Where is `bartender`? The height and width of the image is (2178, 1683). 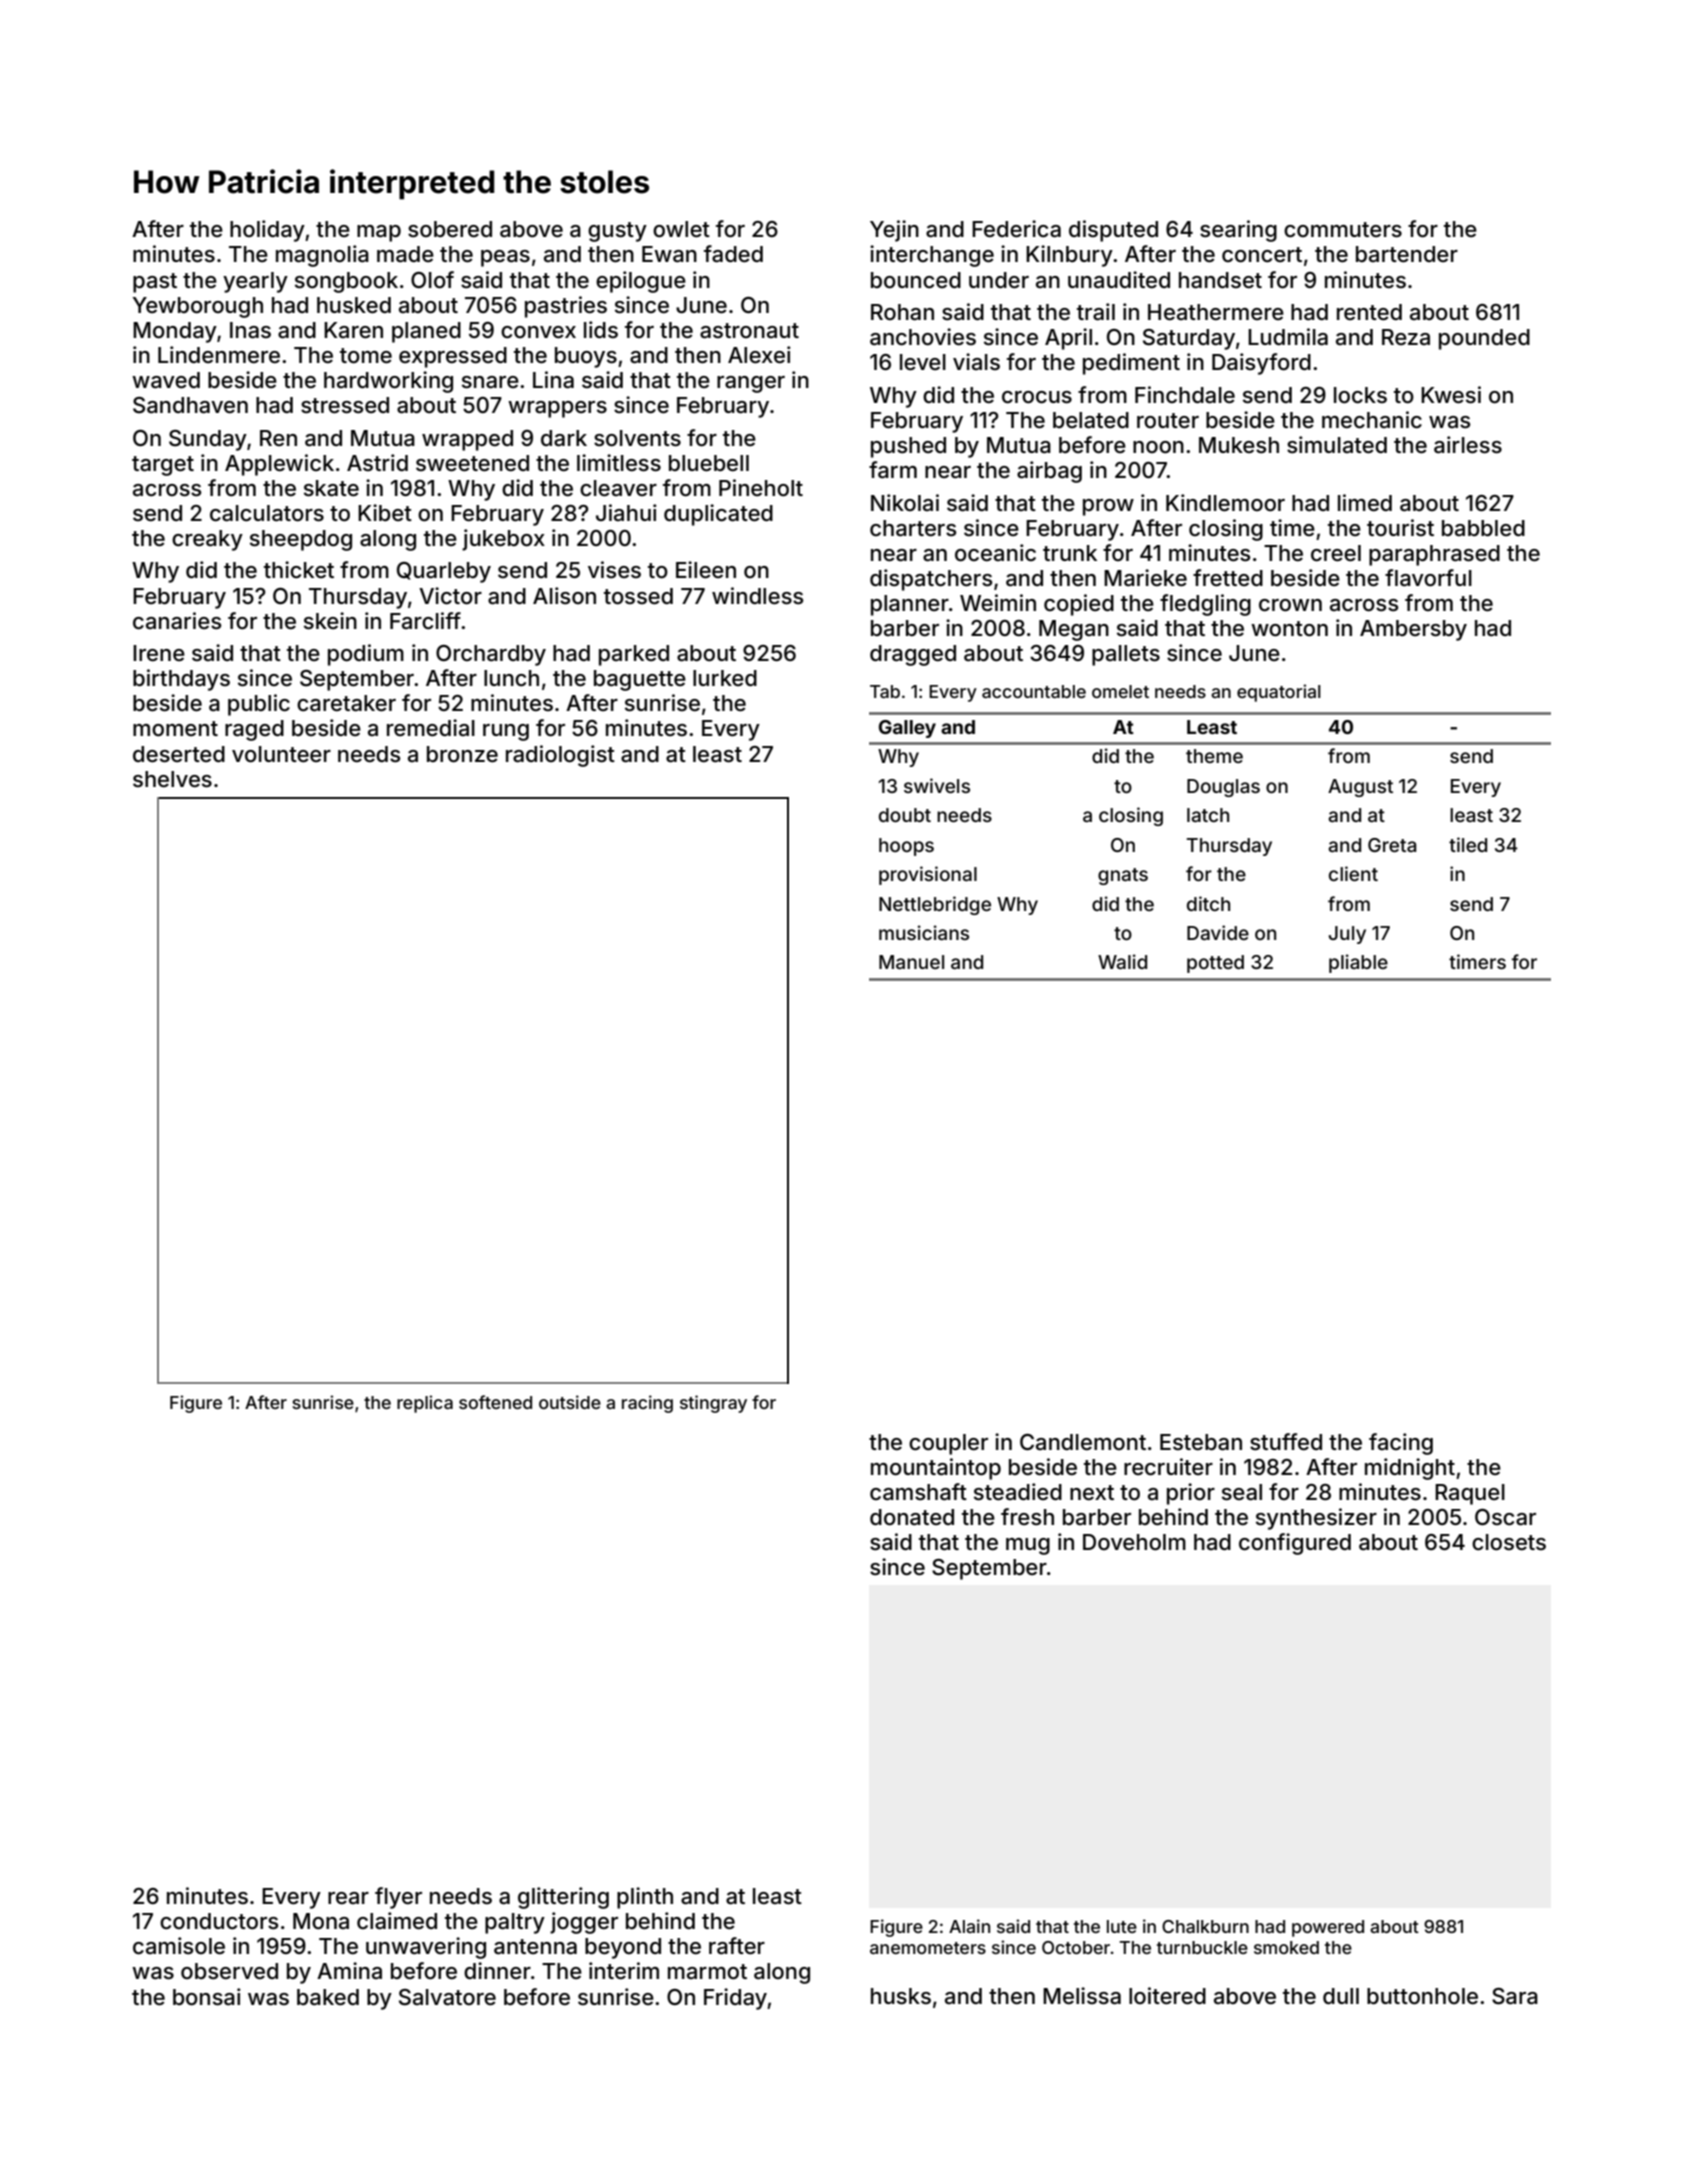 bartender is located at coordinates (1407, 254).
